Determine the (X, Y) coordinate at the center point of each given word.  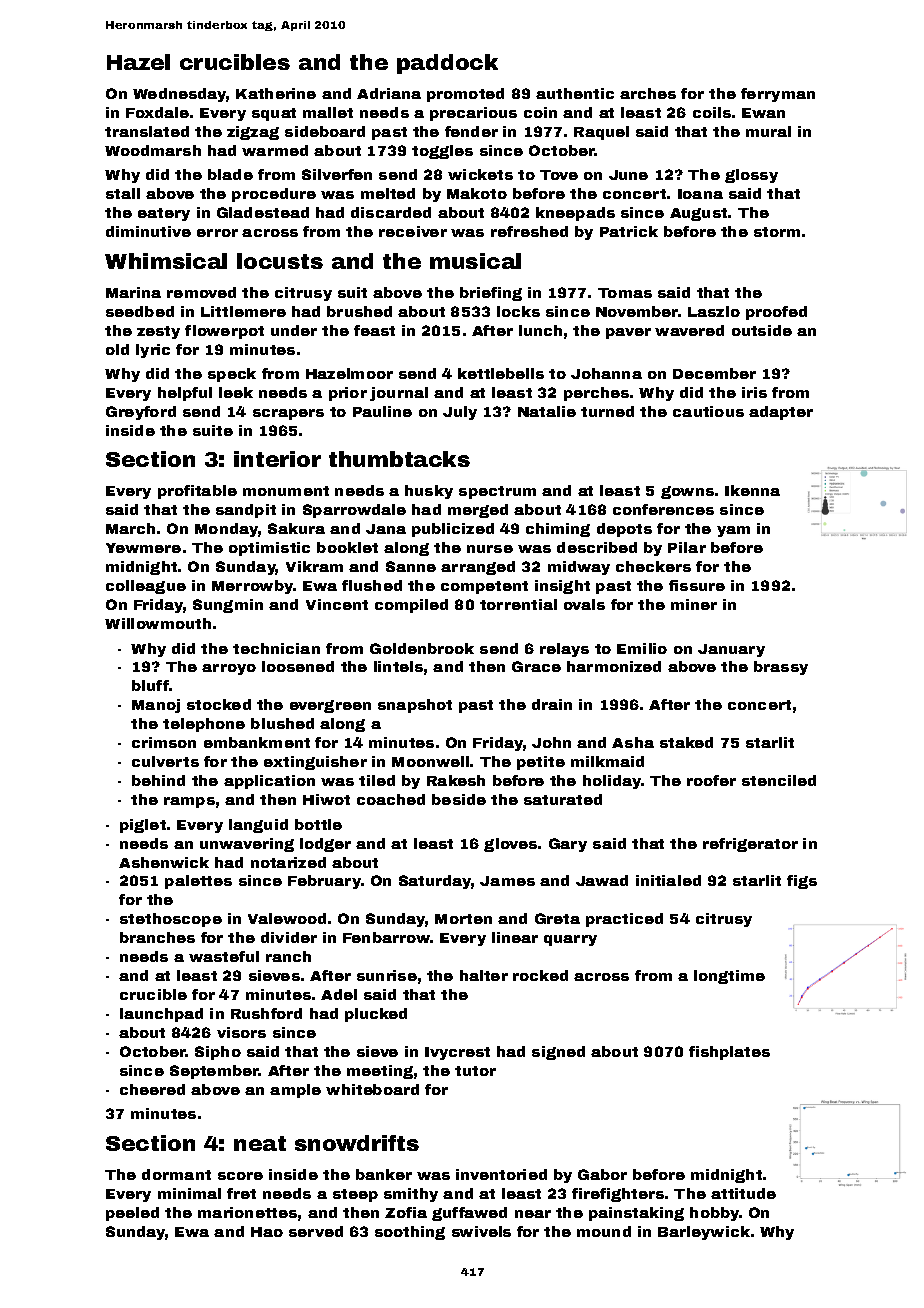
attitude (743, 1193)
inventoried (501, 1174)
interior (277, 459)
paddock (447, 64)
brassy (781, 668)
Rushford (266, 1013)
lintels (398, 666)
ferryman (778, 95)
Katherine (276, 93)
